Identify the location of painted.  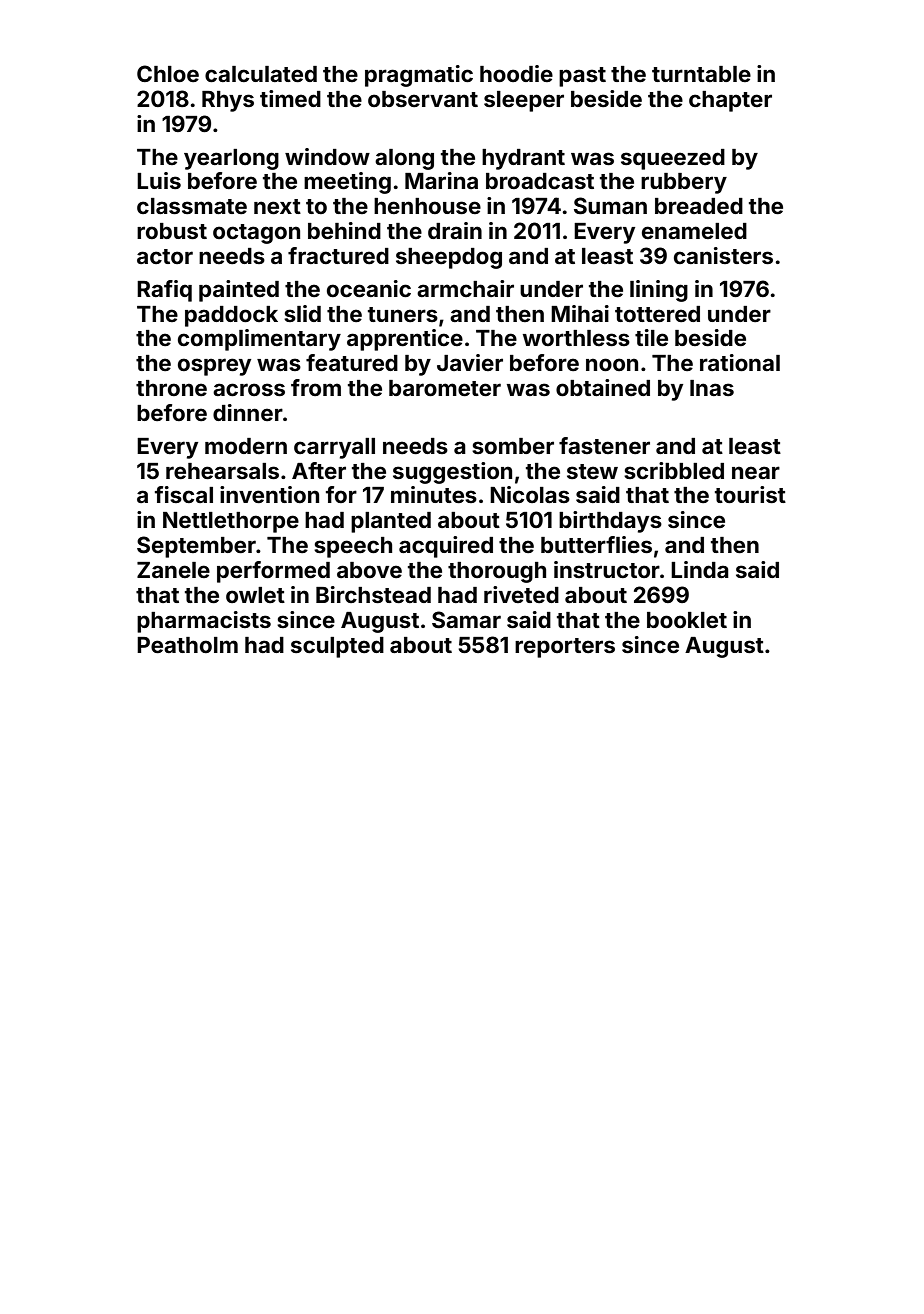
(239, 291).
